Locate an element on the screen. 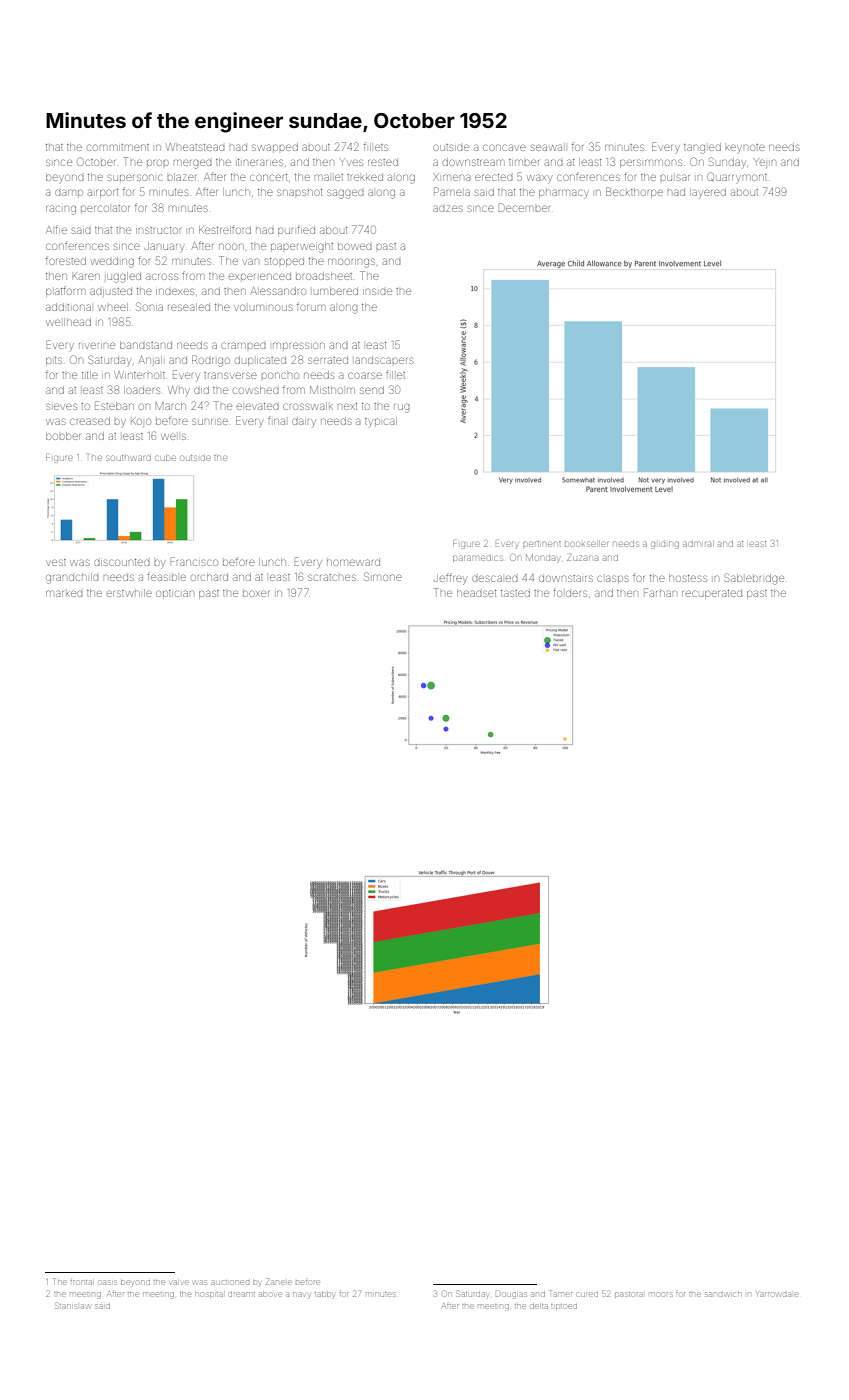 This screenshot has width=849, height=1400. above is located at coordinates (270, 1294).
